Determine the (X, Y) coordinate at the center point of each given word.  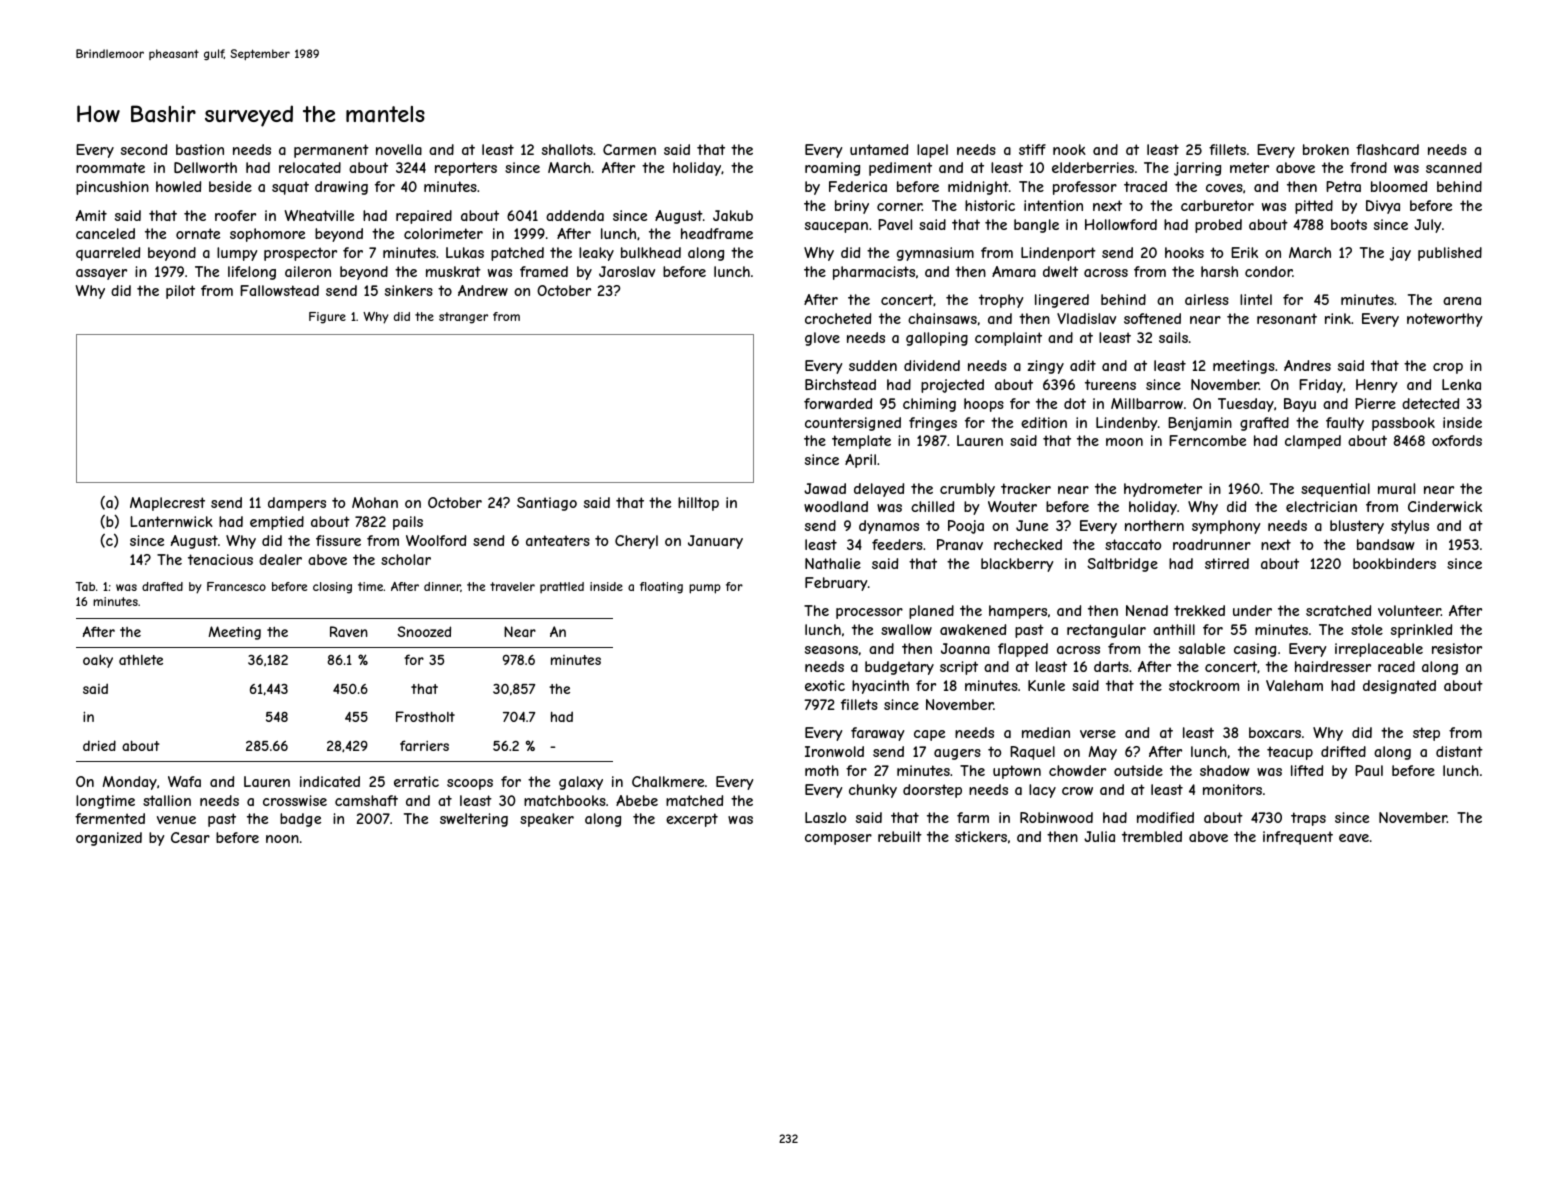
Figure (327, 318)
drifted (1343, 751)
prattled (562, 588)
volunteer (1409, 610)
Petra (1343, 186)
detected (1430, 403)
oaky (98, 661)
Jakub (733, 215)
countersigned (853, 424)
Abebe (637, 800)
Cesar (190, 837)
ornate (198, 233)
